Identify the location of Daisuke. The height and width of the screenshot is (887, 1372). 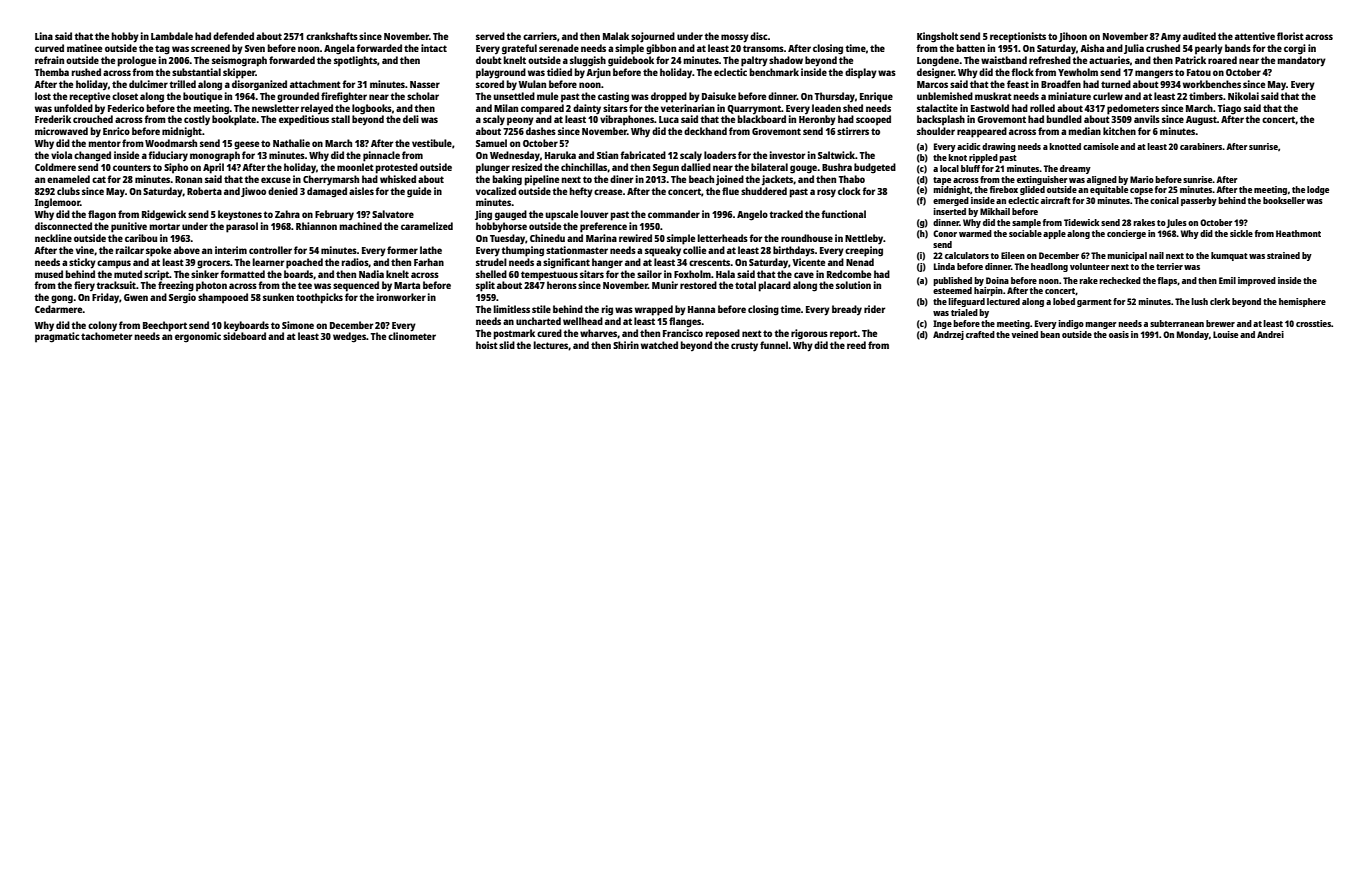
(719, 96).
